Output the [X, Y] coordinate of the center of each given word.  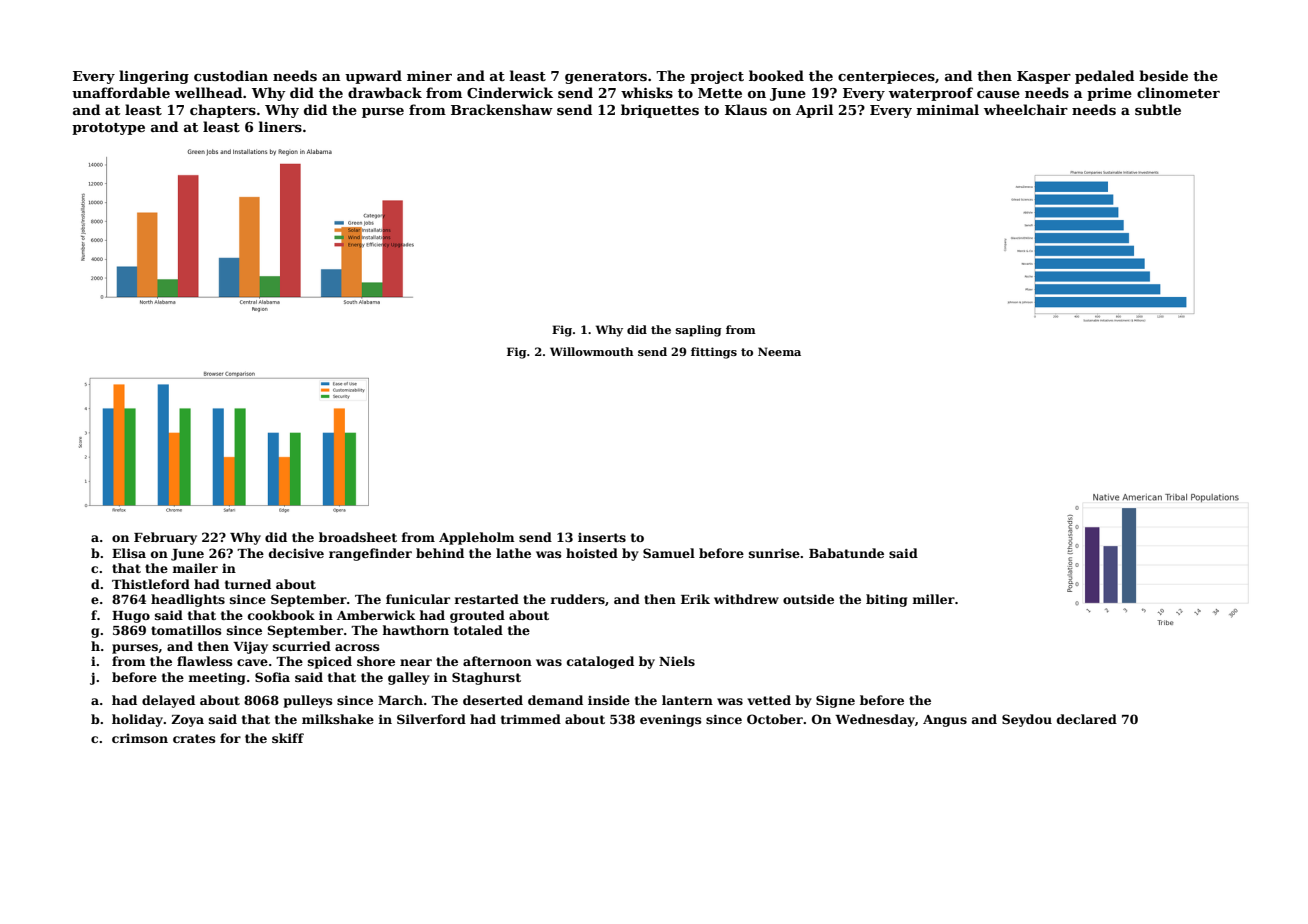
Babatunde [846, 553]
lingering [154, 77]
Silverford [431, 719]
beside [1163, 75]
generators [606, 78]
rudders [577, 599]
